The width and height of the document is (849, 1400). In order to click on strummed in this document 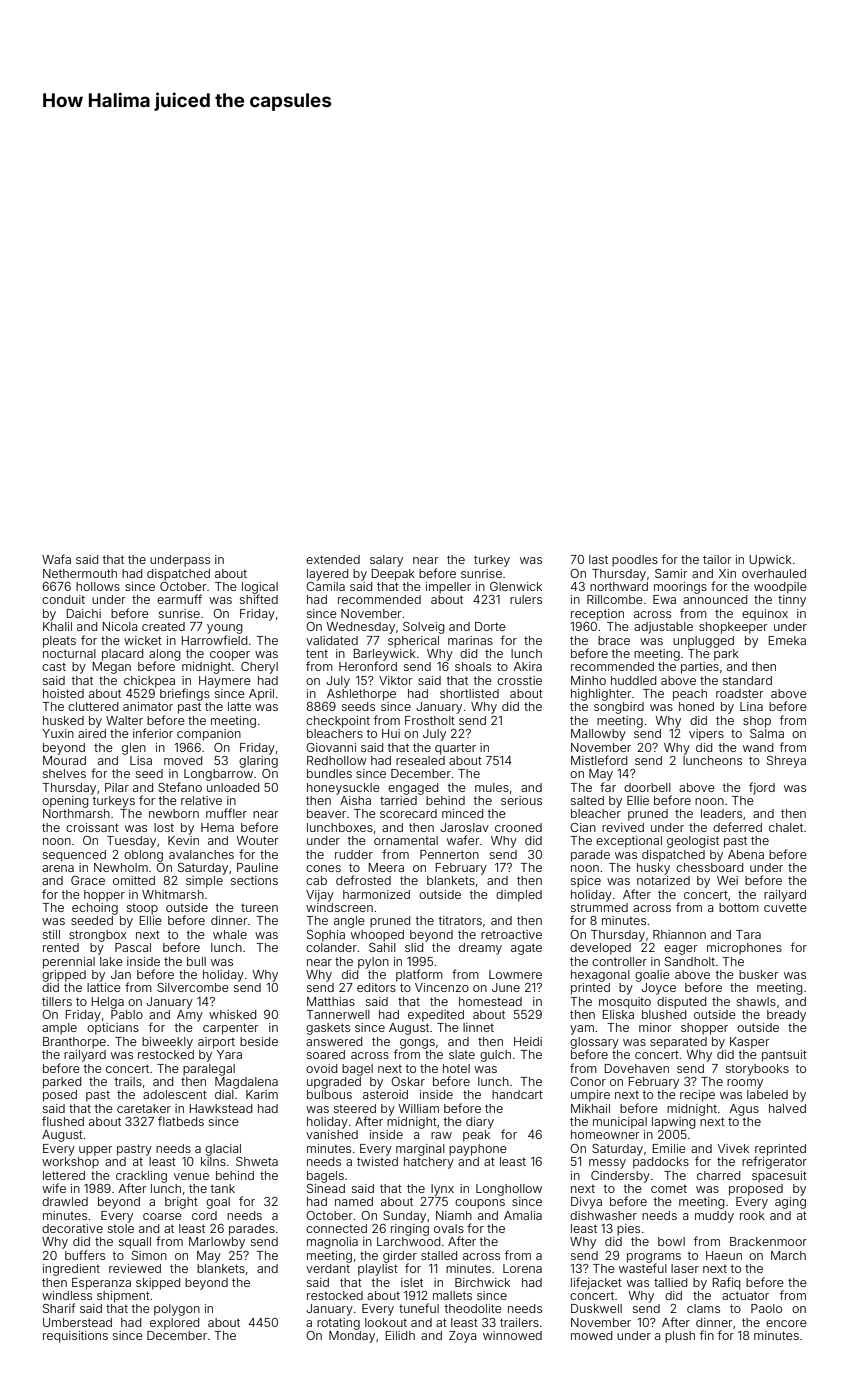, I will do `click(599, 907)`.
